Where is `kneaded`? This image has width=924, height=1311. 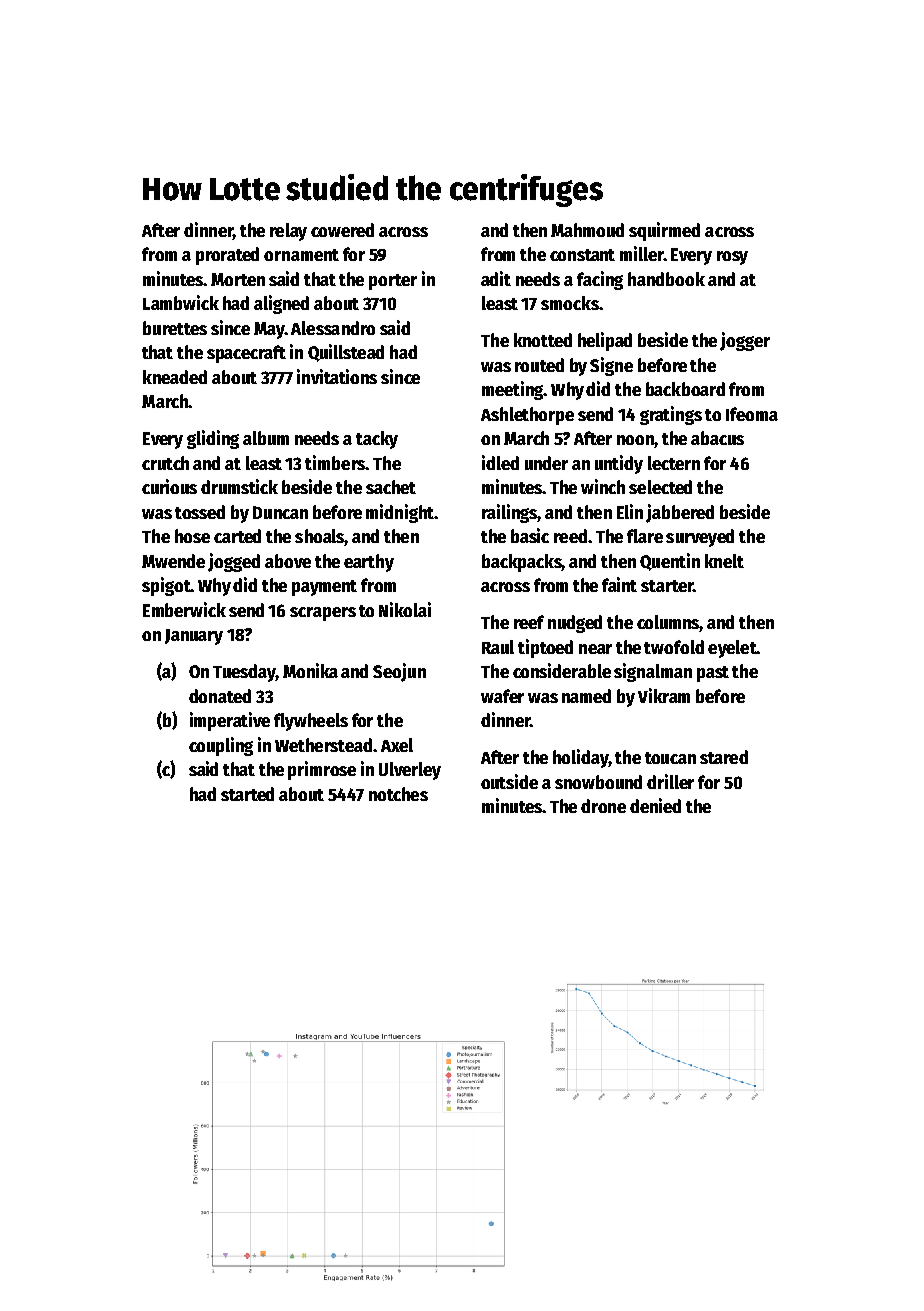
kneaded is located at coordinates (175, 377).
